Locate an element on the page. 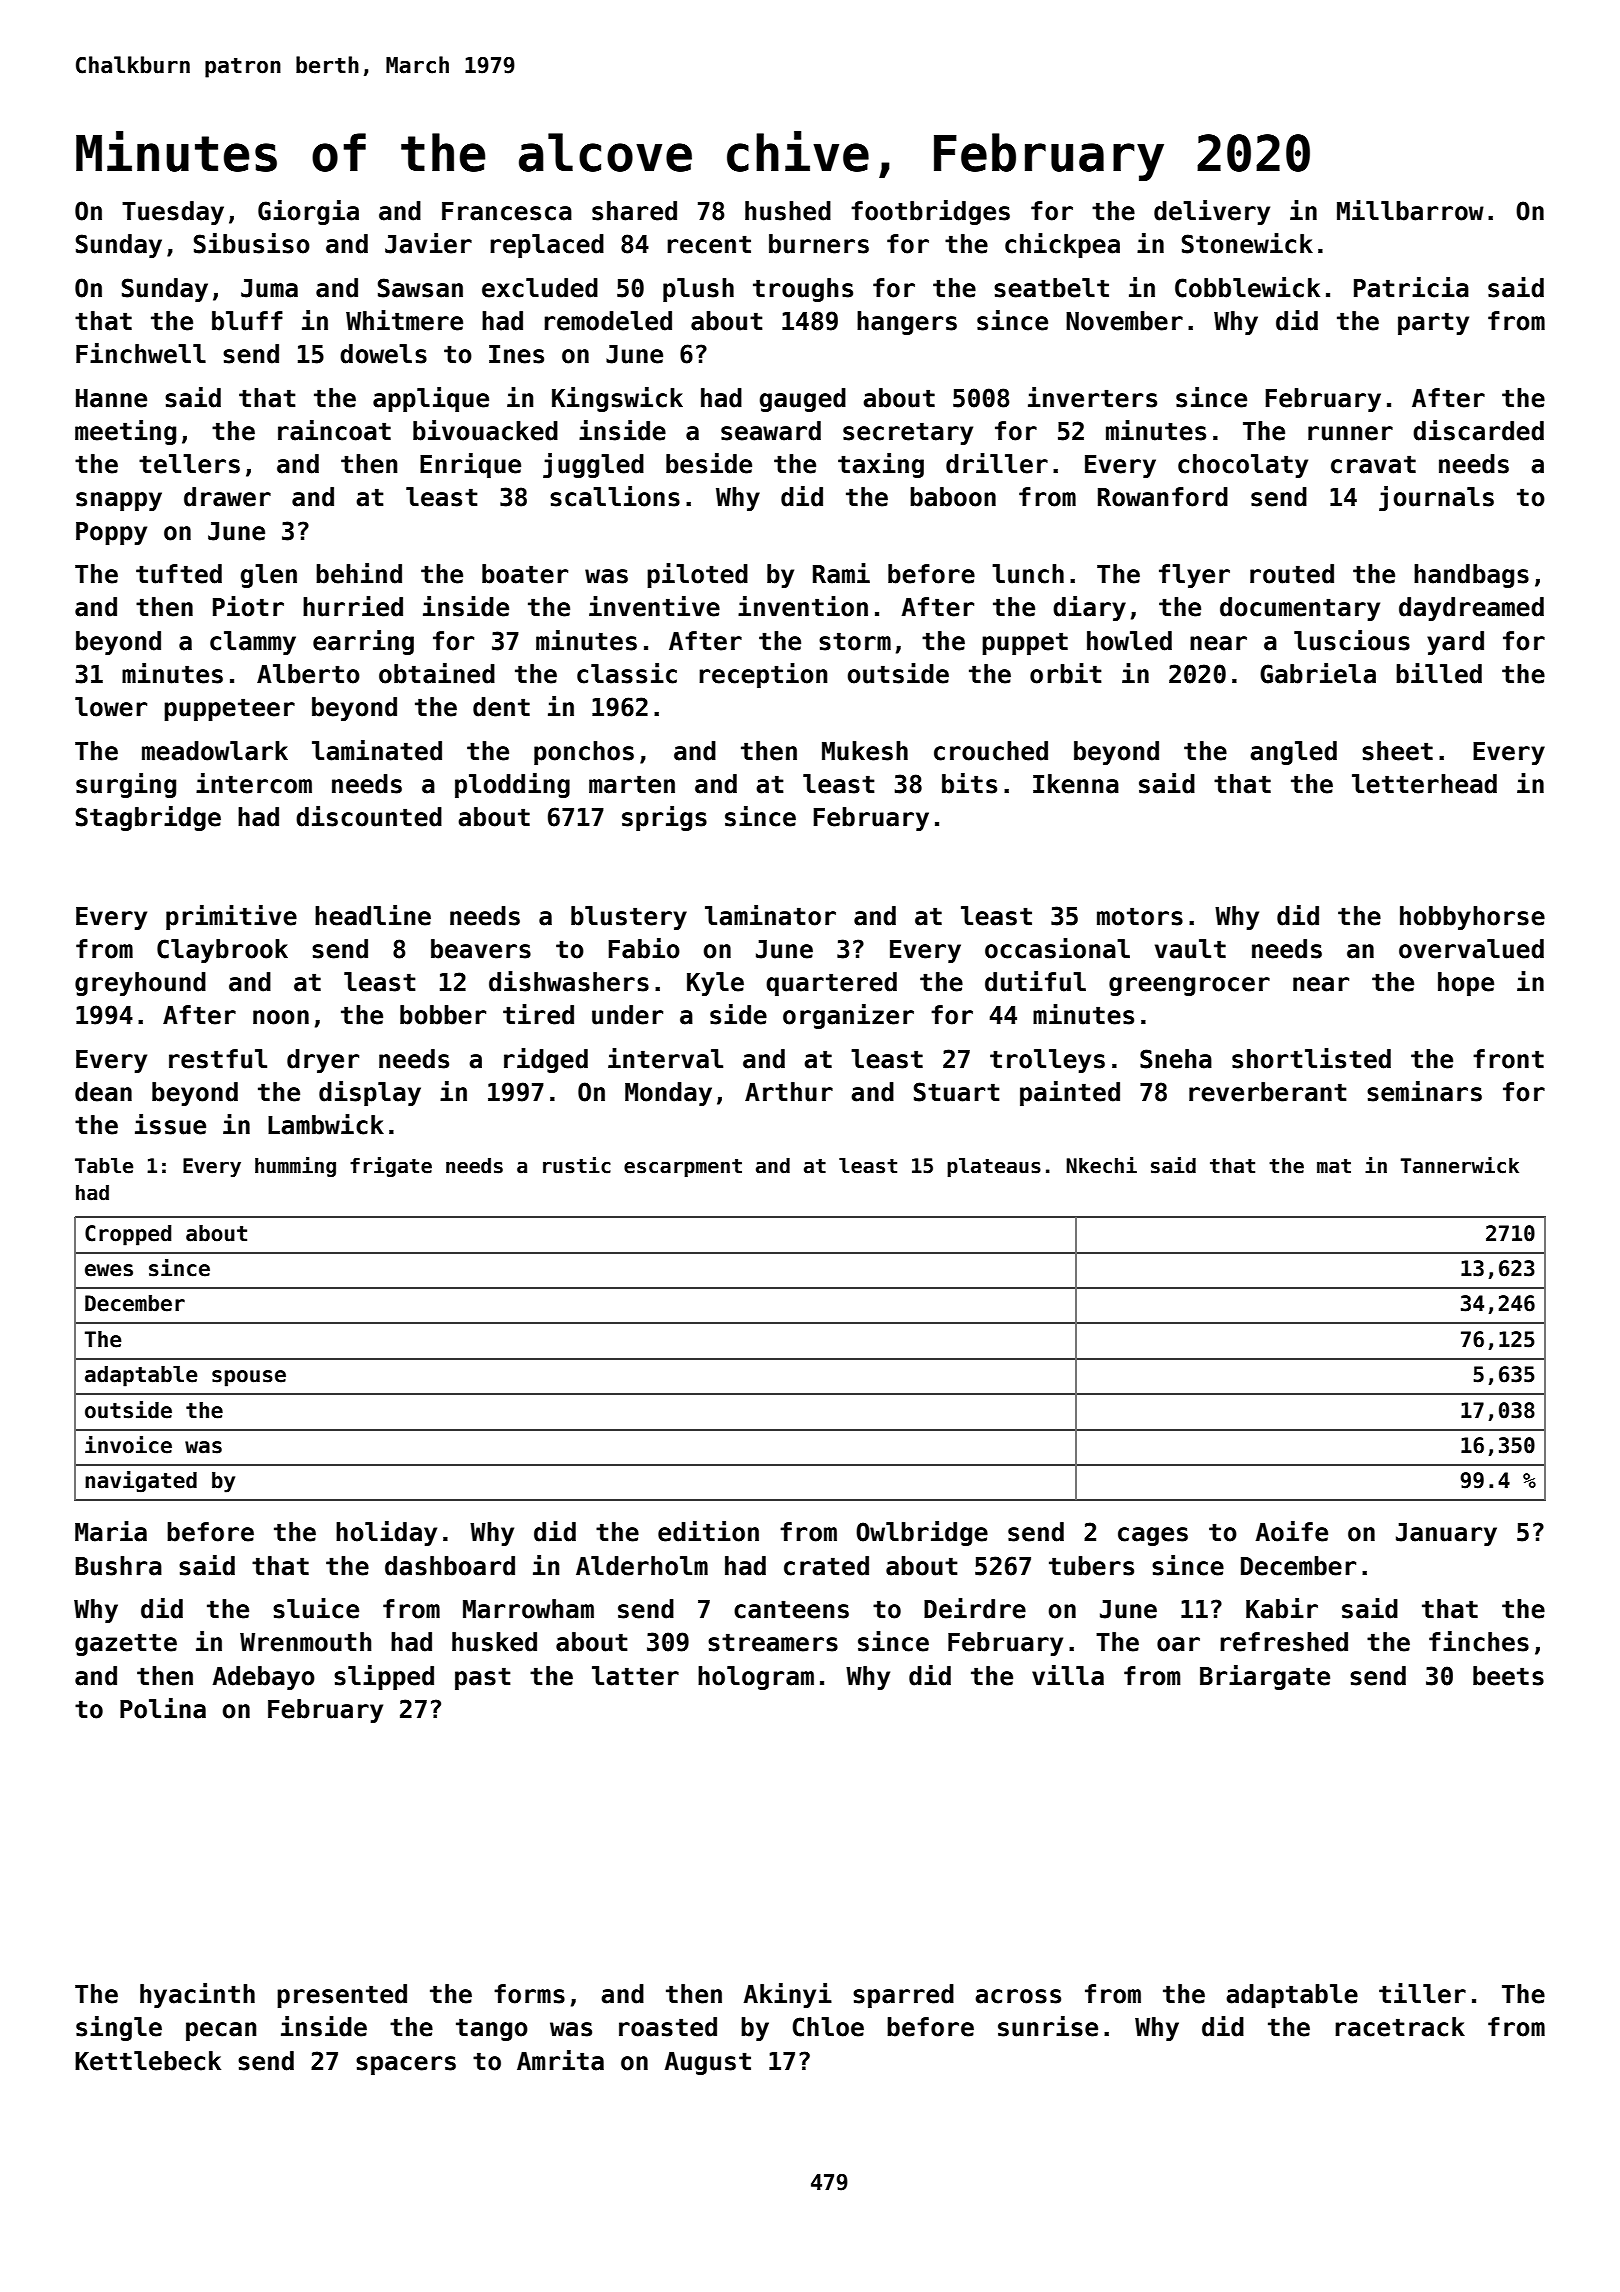  orbit is located at coordinates (1066, 673).
